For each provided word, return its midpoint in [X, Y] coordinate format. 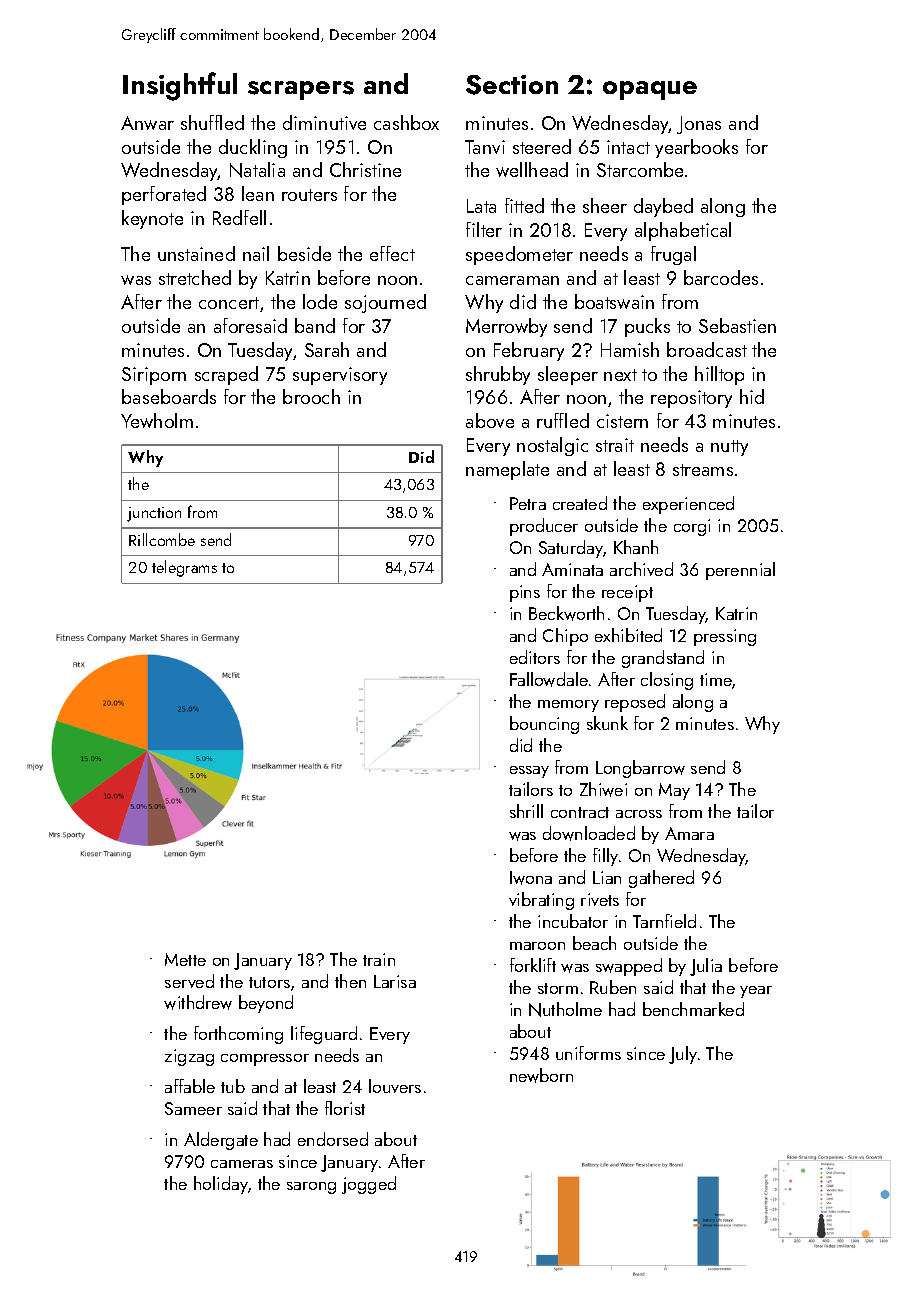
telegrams [184, 568]
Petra [528, 503]
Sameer [193, 1108]
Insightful [180, 86]
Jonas [699, 125]
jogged [369, 1185]
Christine [365, 169]
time [716, 679]
